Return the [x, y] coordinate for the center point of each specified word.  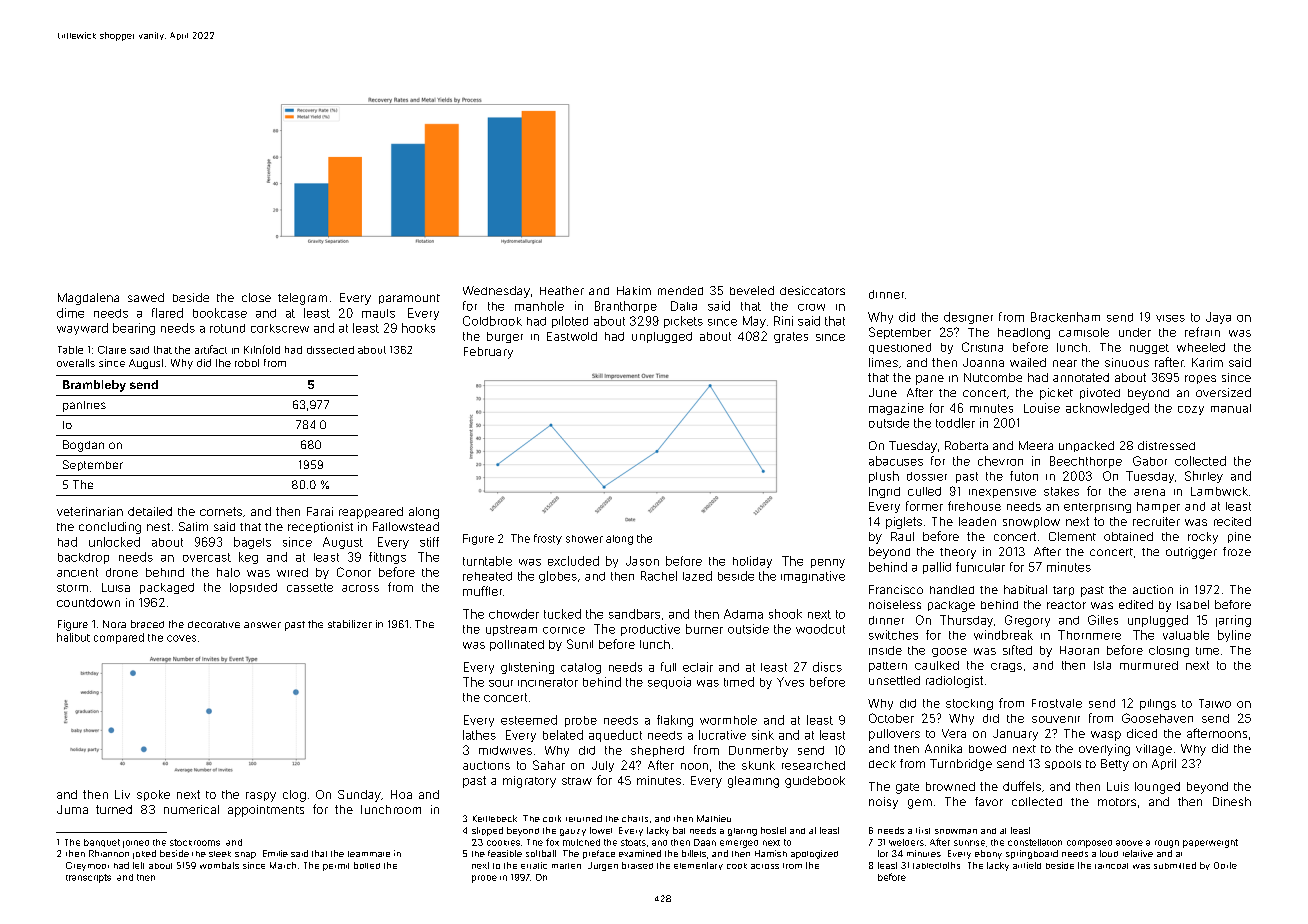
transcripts [88, 878]
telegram [302, 299]
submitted [1175, 865]
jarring [1233, 621]
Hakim [634, 290]
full [668, 667]
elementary [698, 866]
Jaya [1218, 318]
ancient [77, 572]
